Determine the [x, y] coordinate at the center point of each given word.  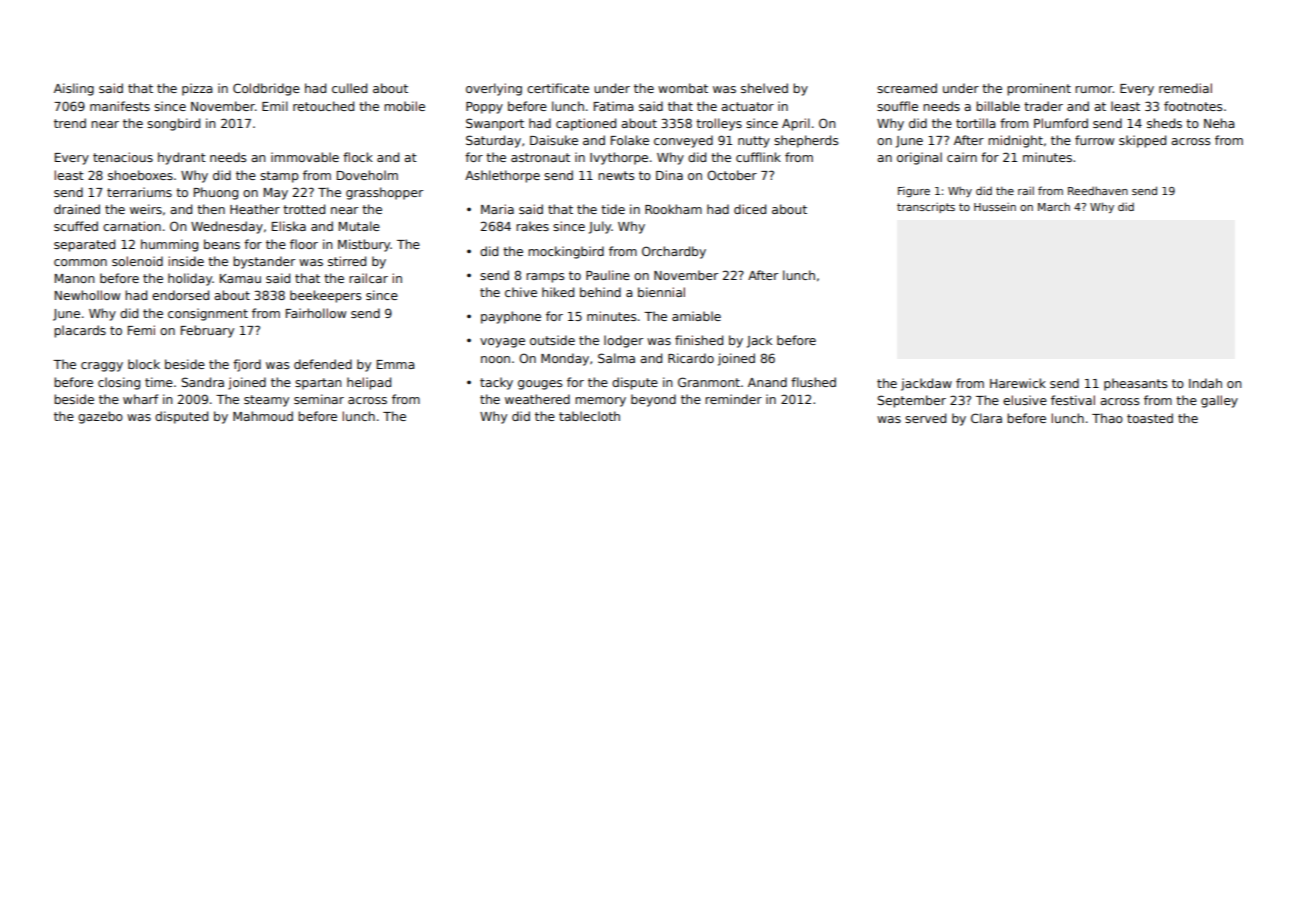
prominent [1039, 89]
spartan [318, 384]
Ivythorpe [619, 158]
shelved [764, 88]
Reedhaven [1098, 190]
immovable [305, 157]
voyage [502, 343]
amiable [696, 316]
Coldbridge [266, 89]
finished [699, 340]
